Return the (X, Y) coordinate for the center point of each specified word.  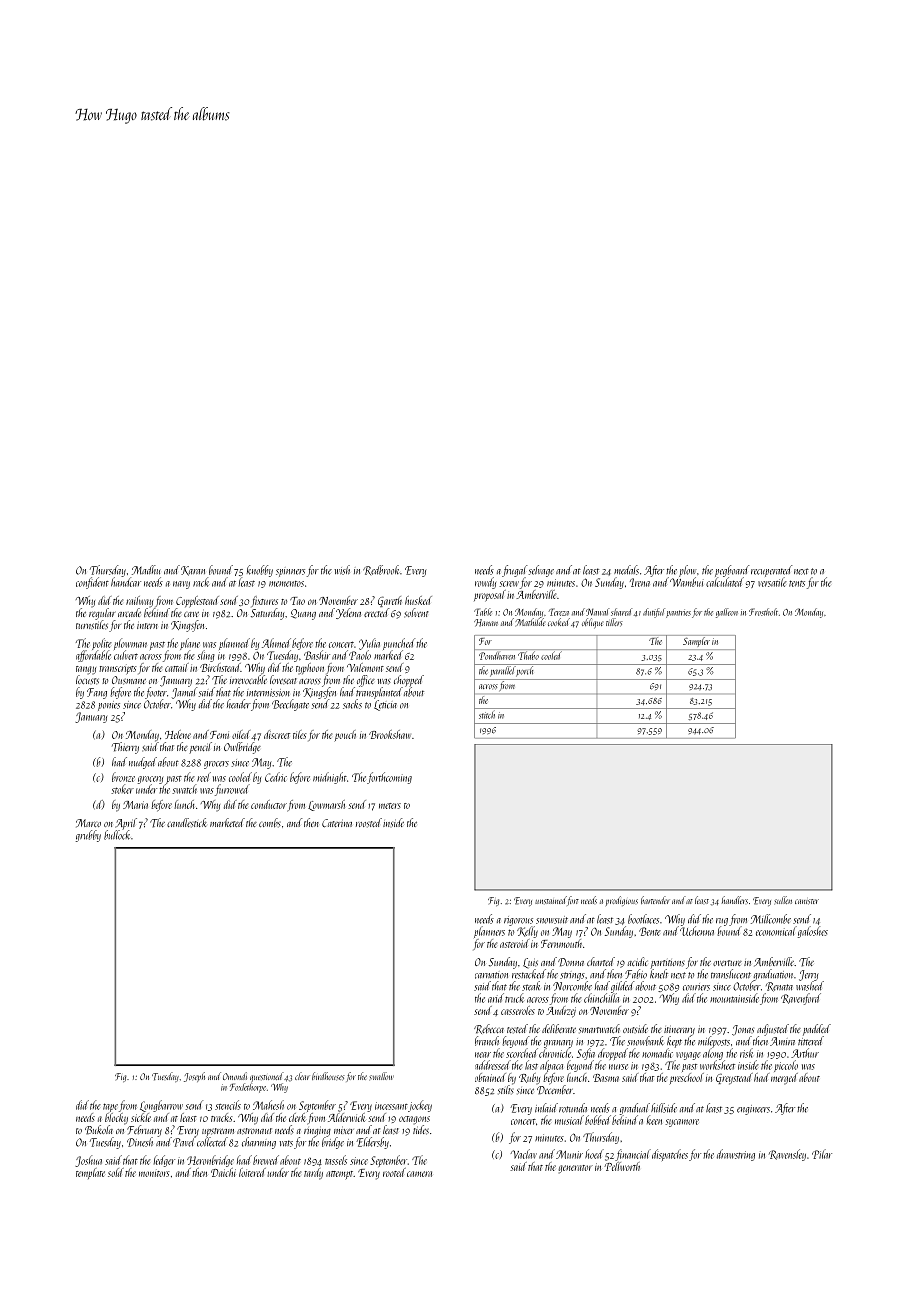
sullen (783, 900)
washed (810, 986)
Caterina (337, 823)
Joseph (194, 1077)
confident (92, 583)
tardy (313, 1174)
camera (419, 1174)
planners (489, 932)
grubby (88, 836)
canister (807, 902)
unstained (551, 900)
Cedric (276, 777)
